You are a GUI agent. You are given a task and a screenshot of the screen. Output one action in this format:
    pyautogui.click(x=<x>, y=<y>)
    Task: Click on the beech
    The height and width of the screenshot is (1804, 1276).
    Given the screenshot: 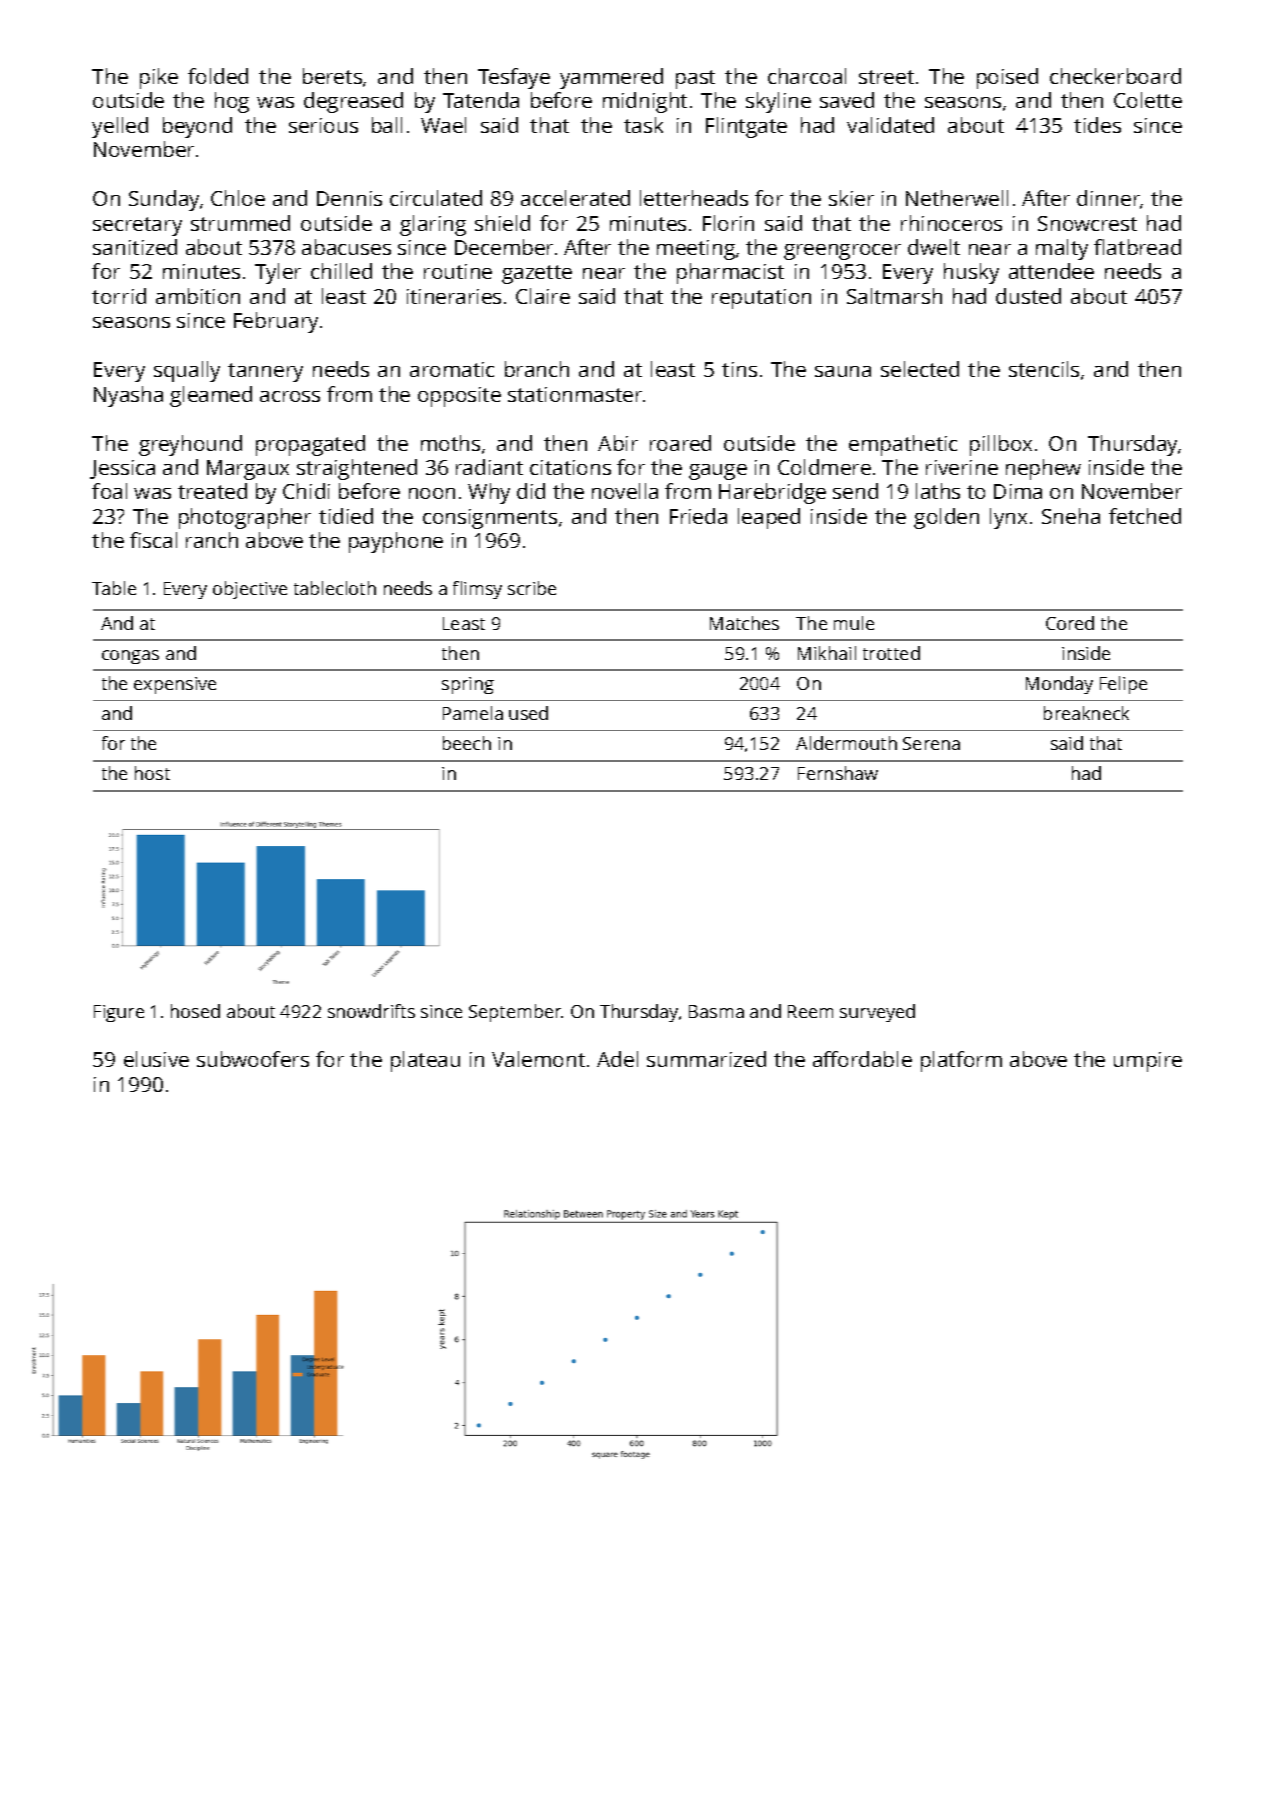 What is the action you would take?
    pyautogui.click(x=467, y=743)
